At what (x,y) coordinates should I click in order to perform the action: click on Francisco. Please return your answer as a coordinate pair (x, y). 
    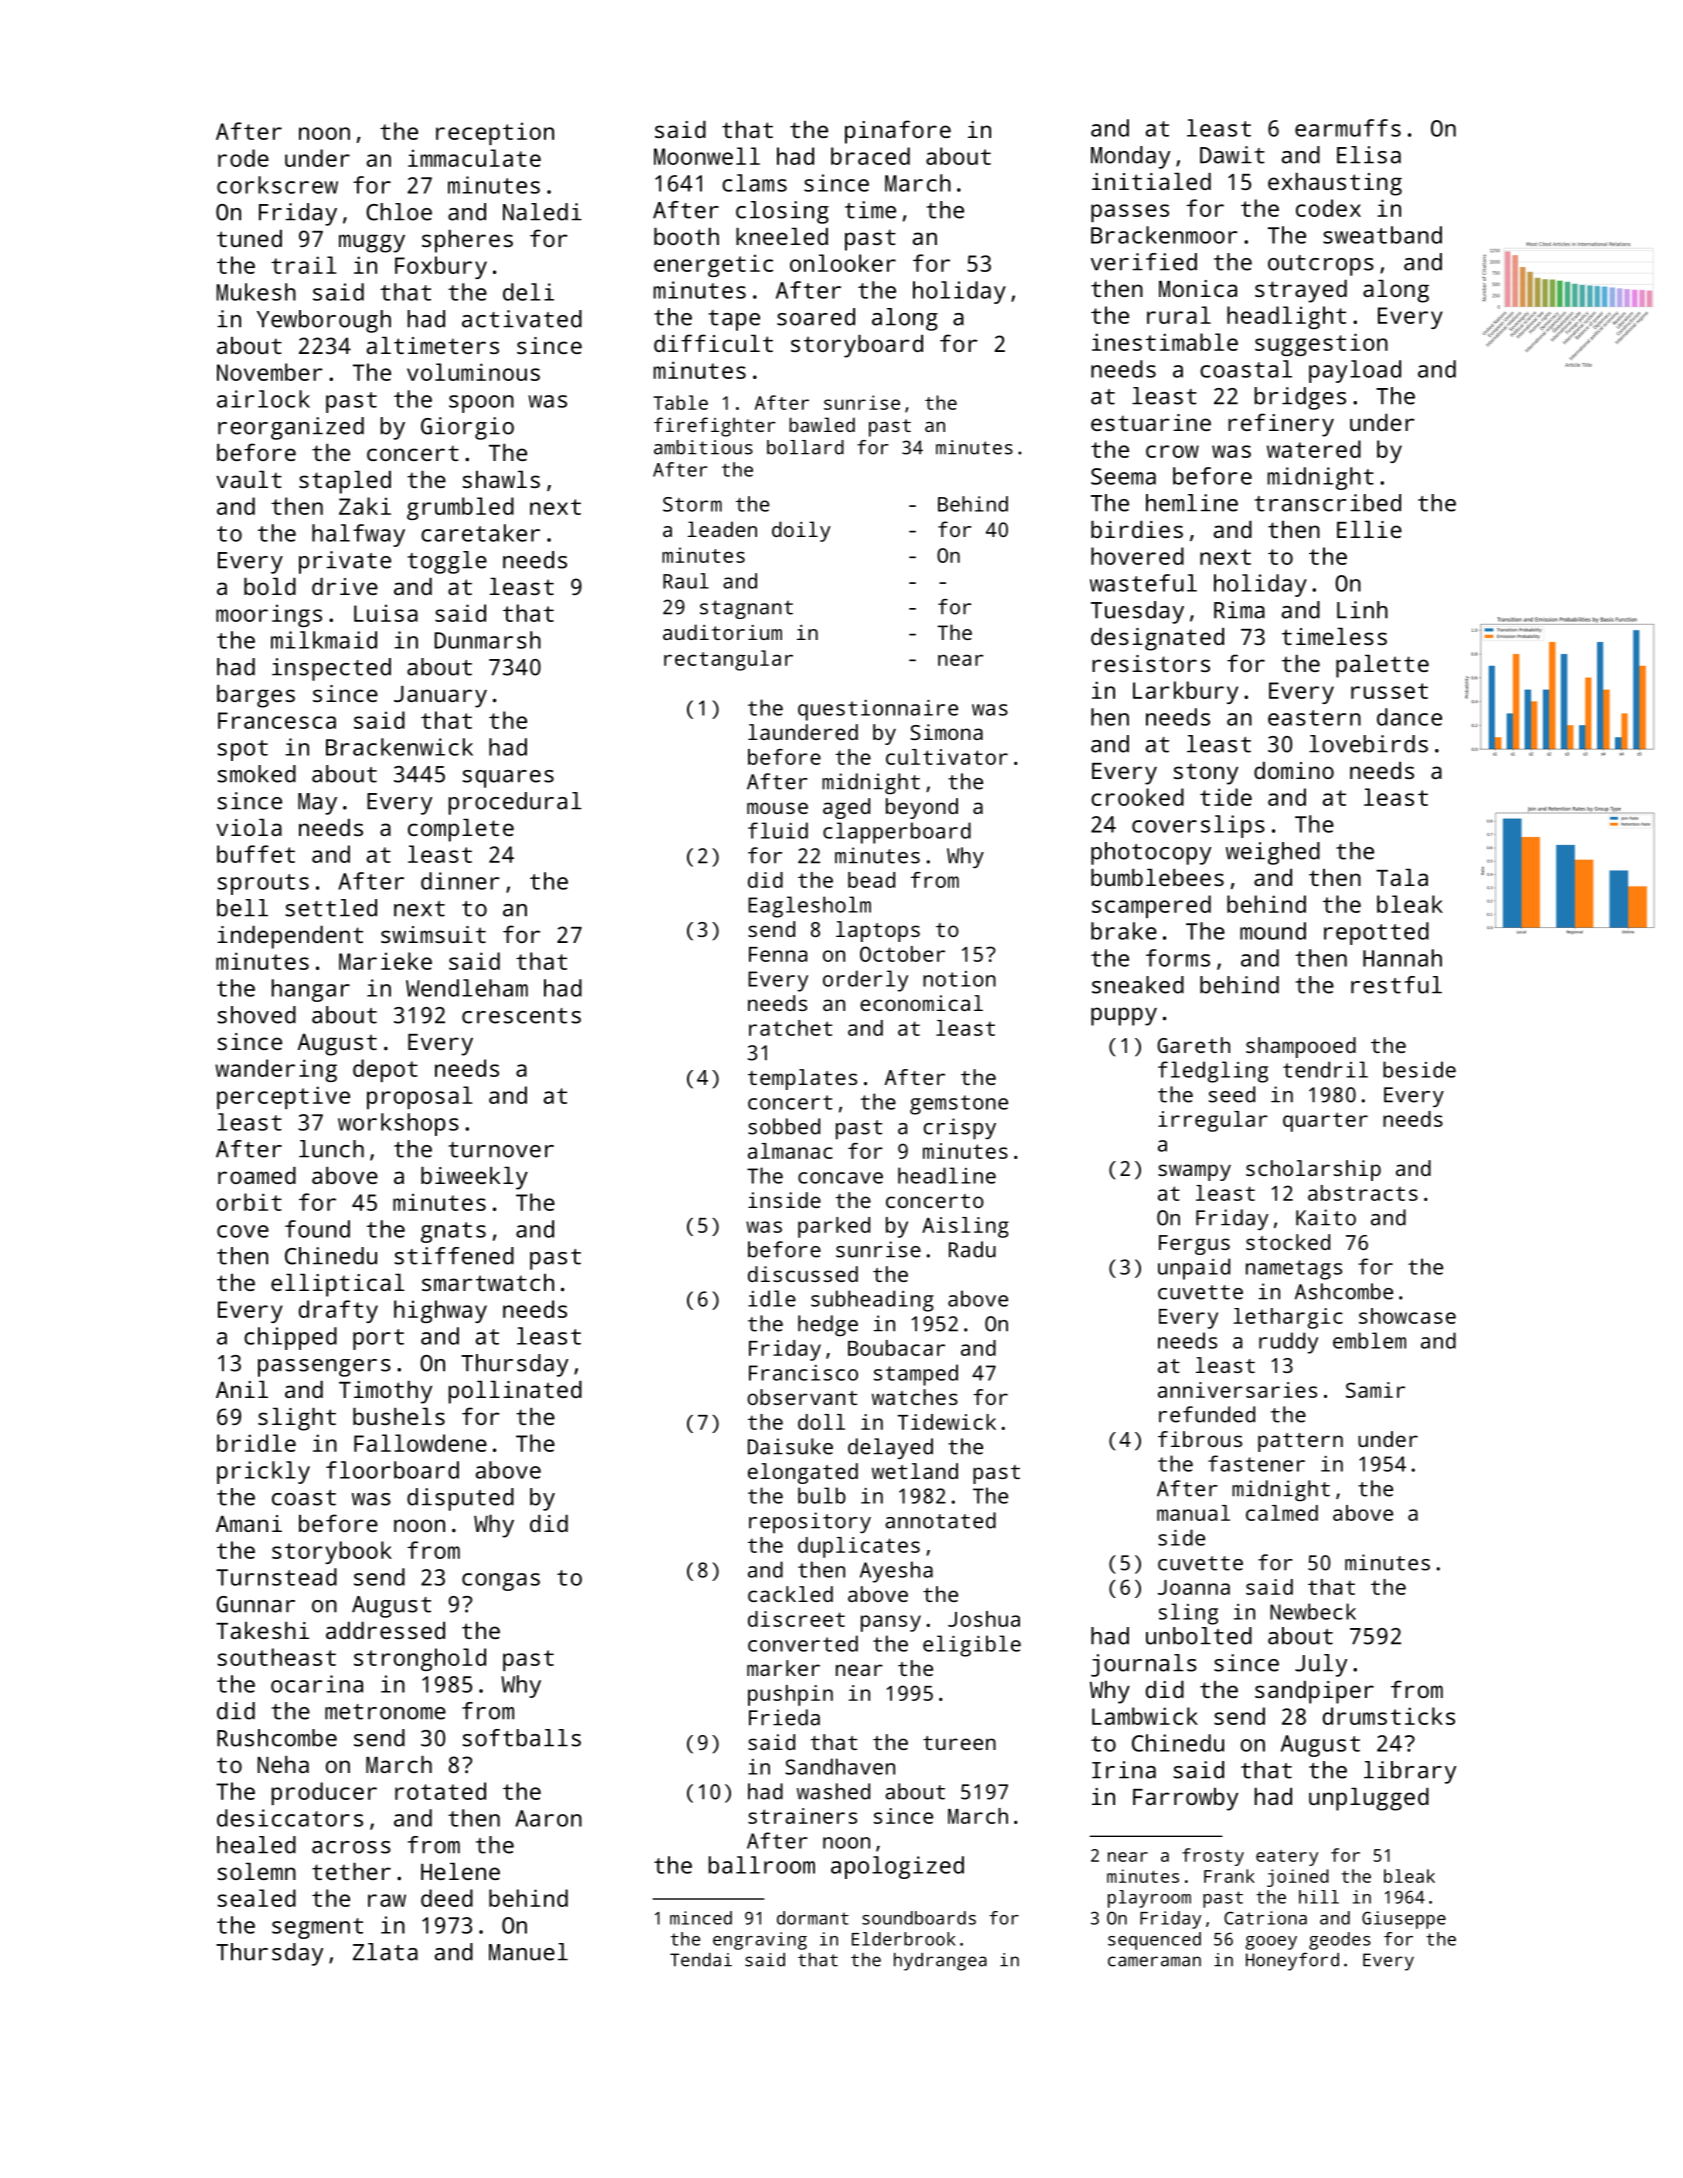
    Looking at the image, I should click on (803, 1373).
